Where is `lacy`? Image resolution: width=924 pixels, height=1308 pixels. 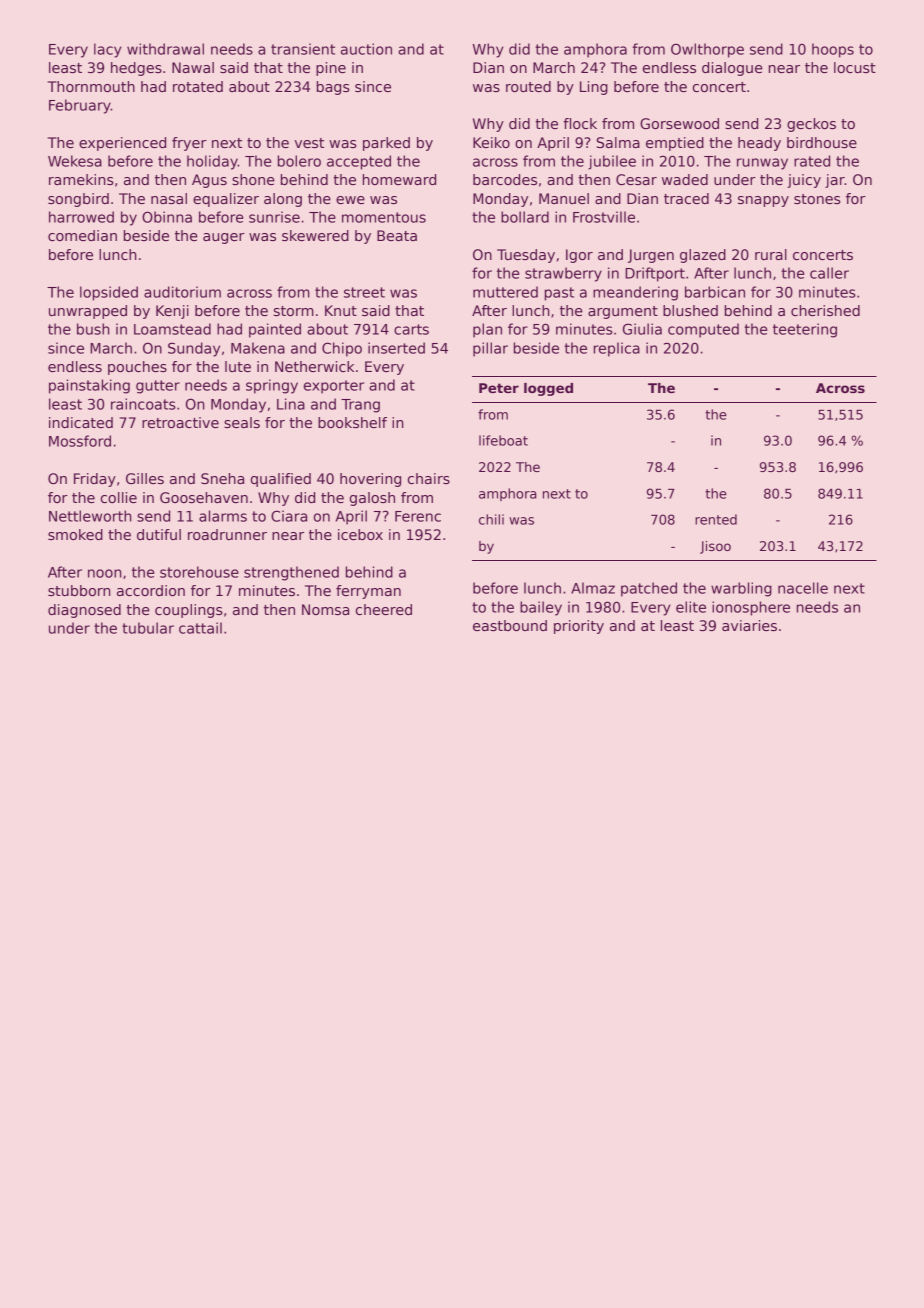 lacy is located at coordinates (108, 50).
